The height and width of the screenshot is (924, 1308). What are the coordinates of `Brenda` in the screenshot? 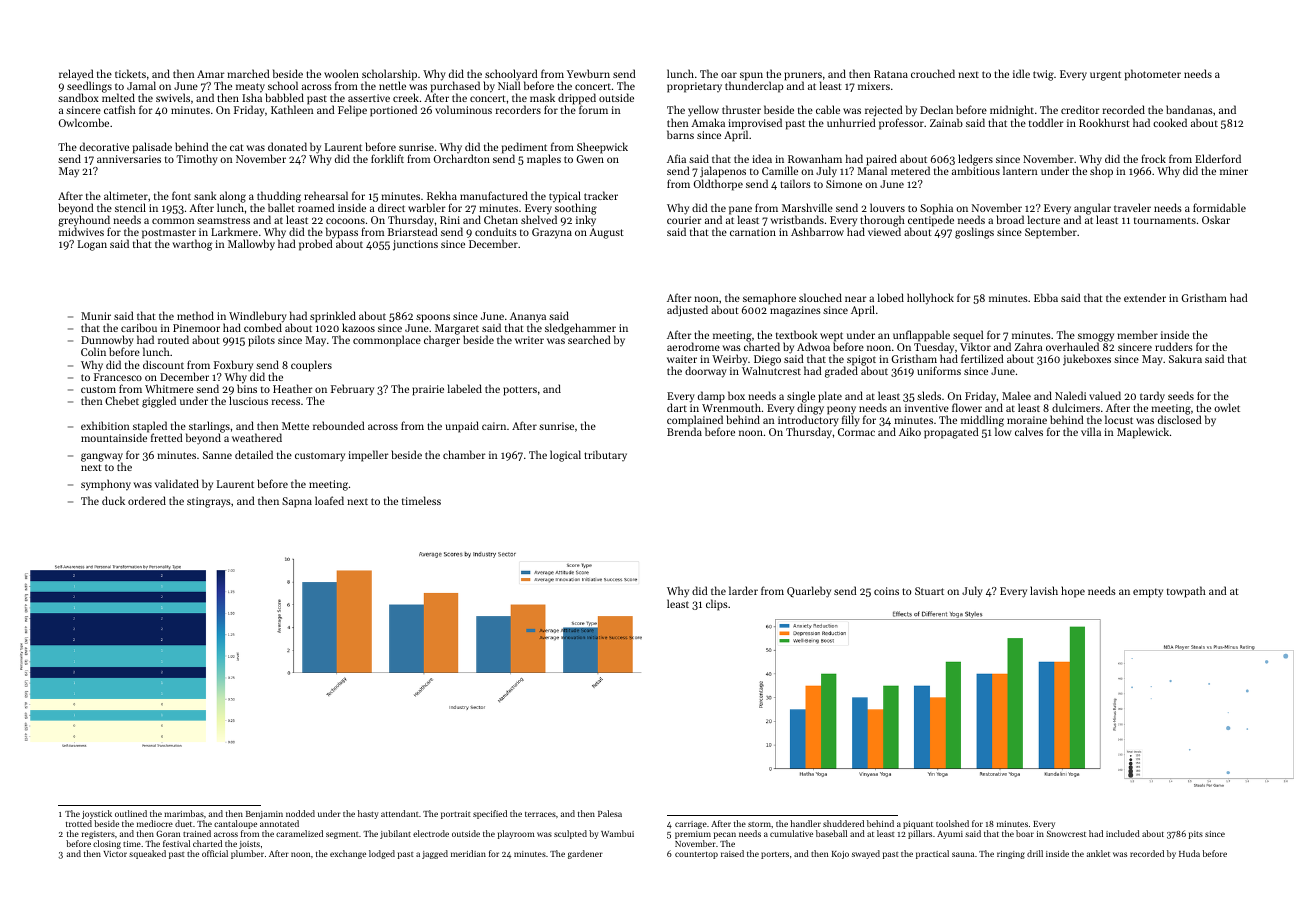 It's located at (684, 432).
